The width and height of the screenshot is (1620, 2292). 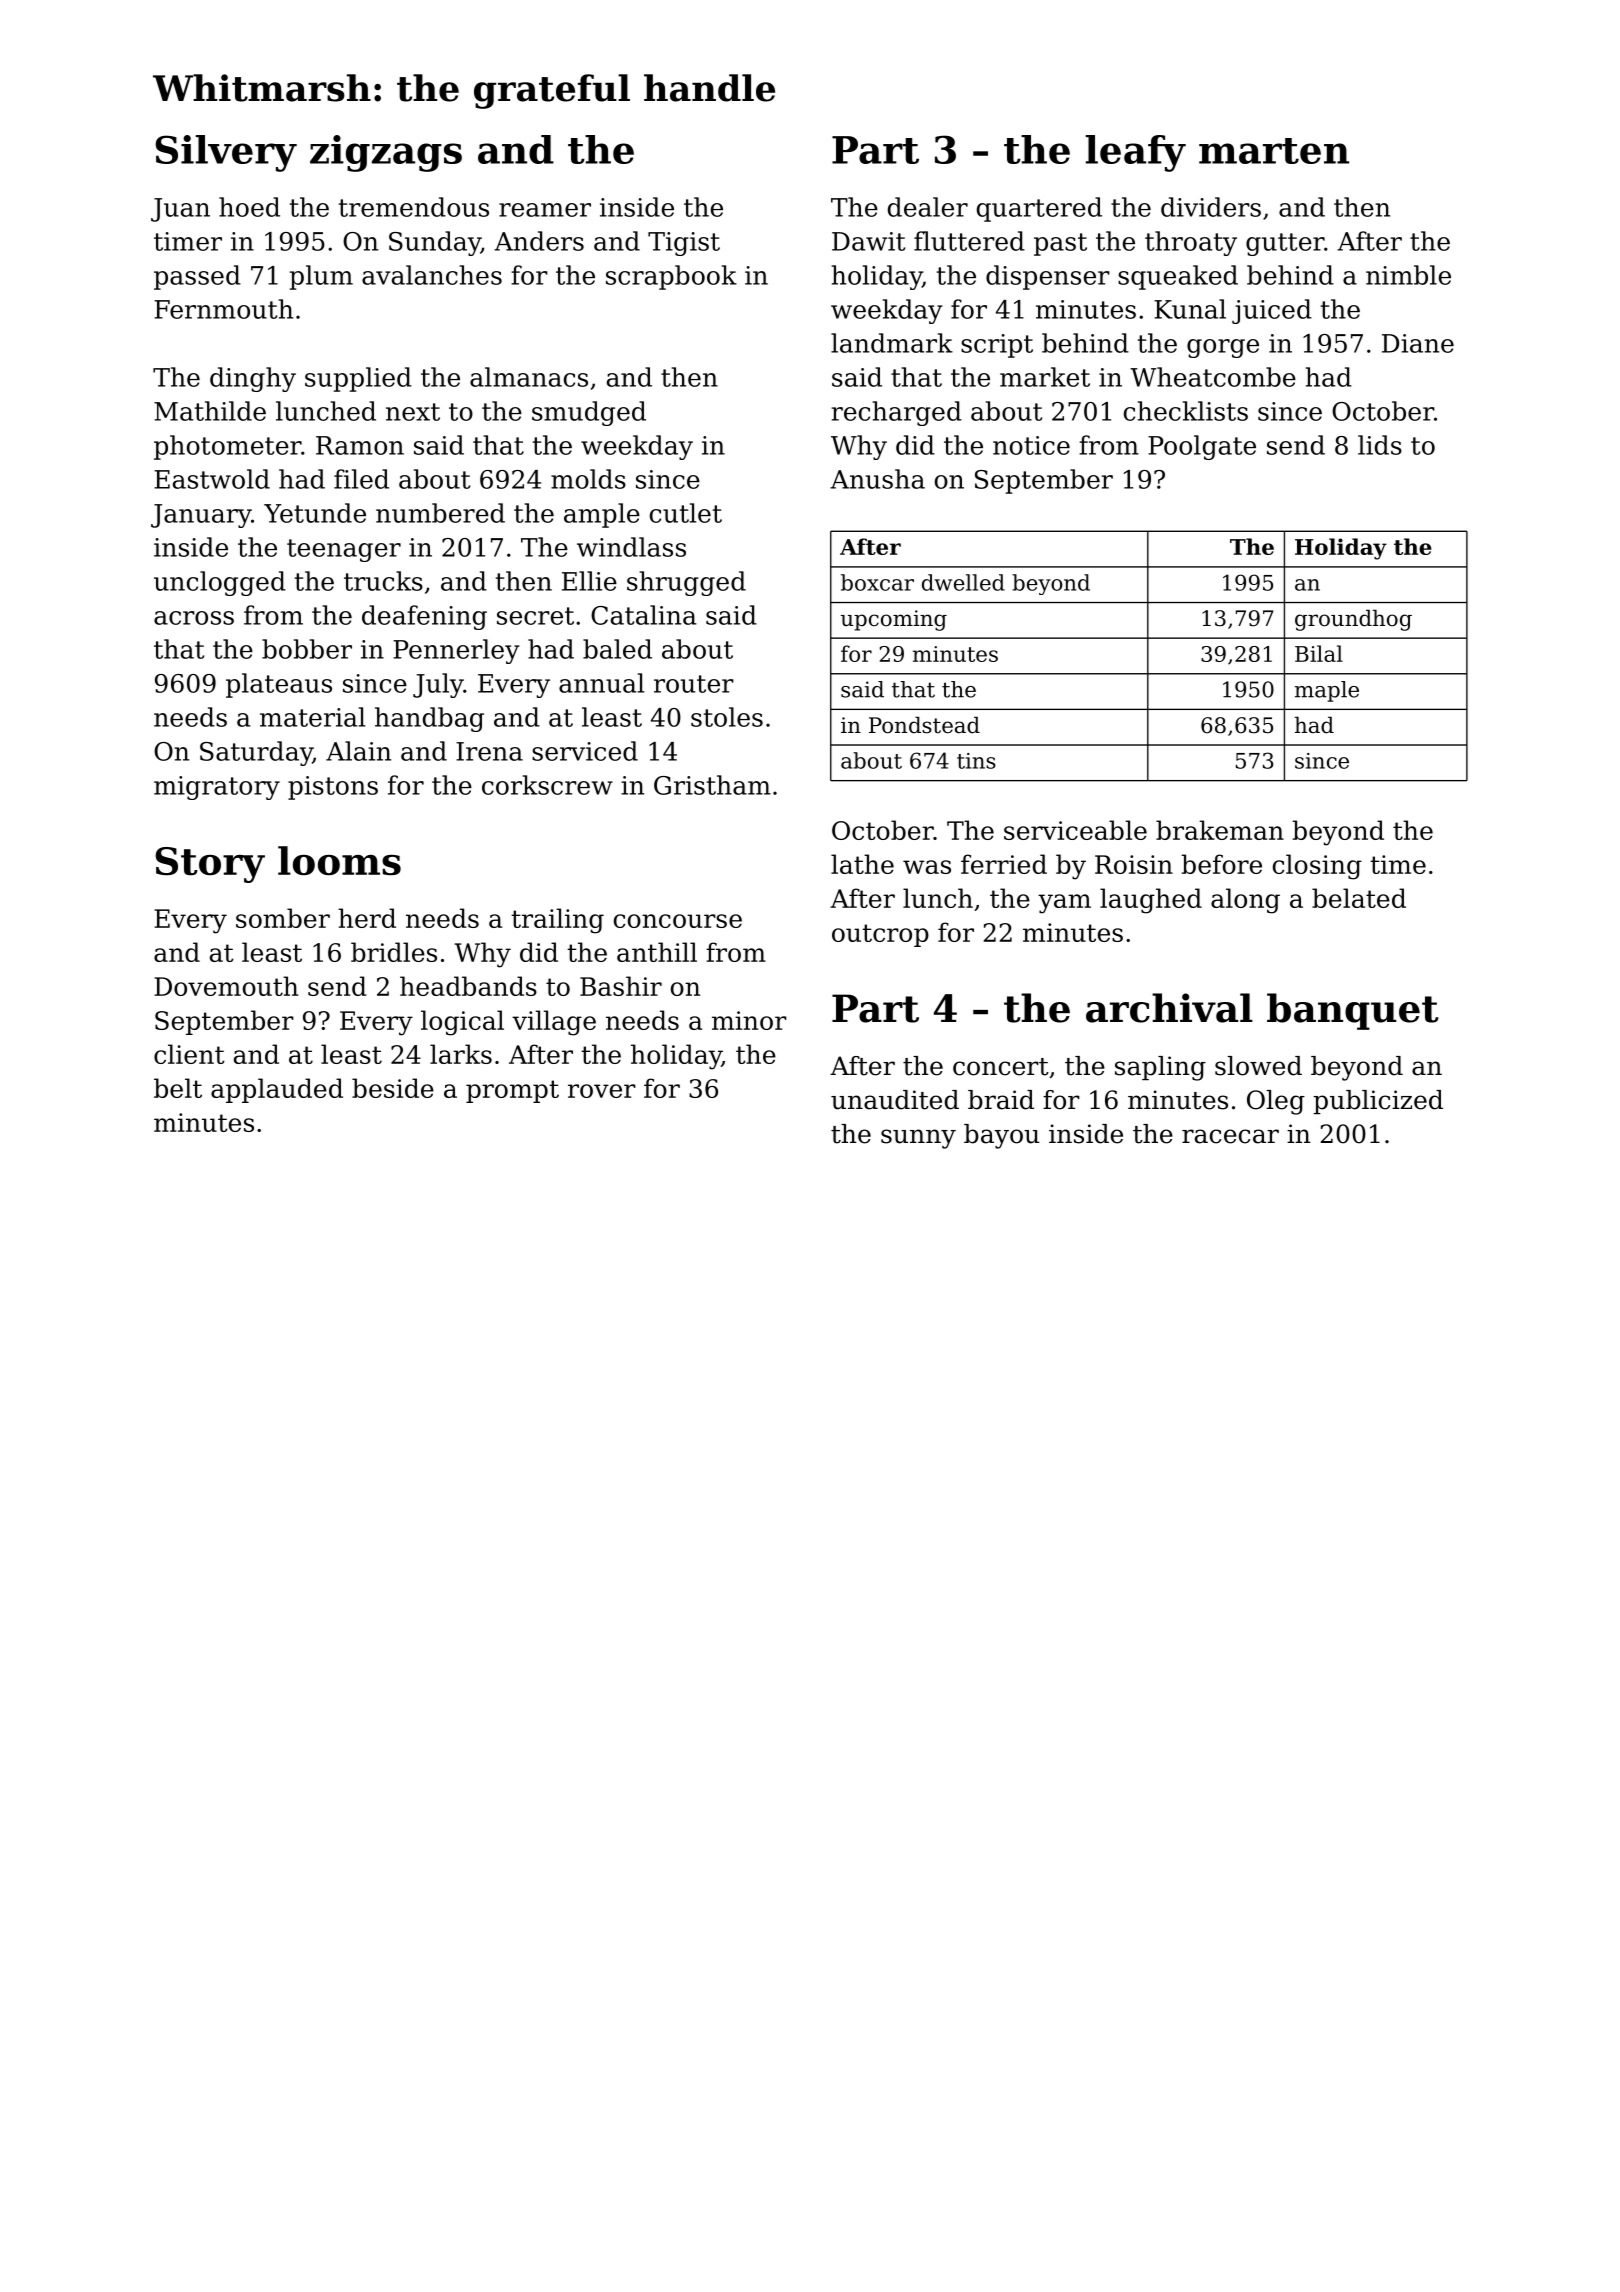 What do you see at coordinates (386, 153) in the screenshot?
I see `zigzags` at bounding box center [386, 153].
